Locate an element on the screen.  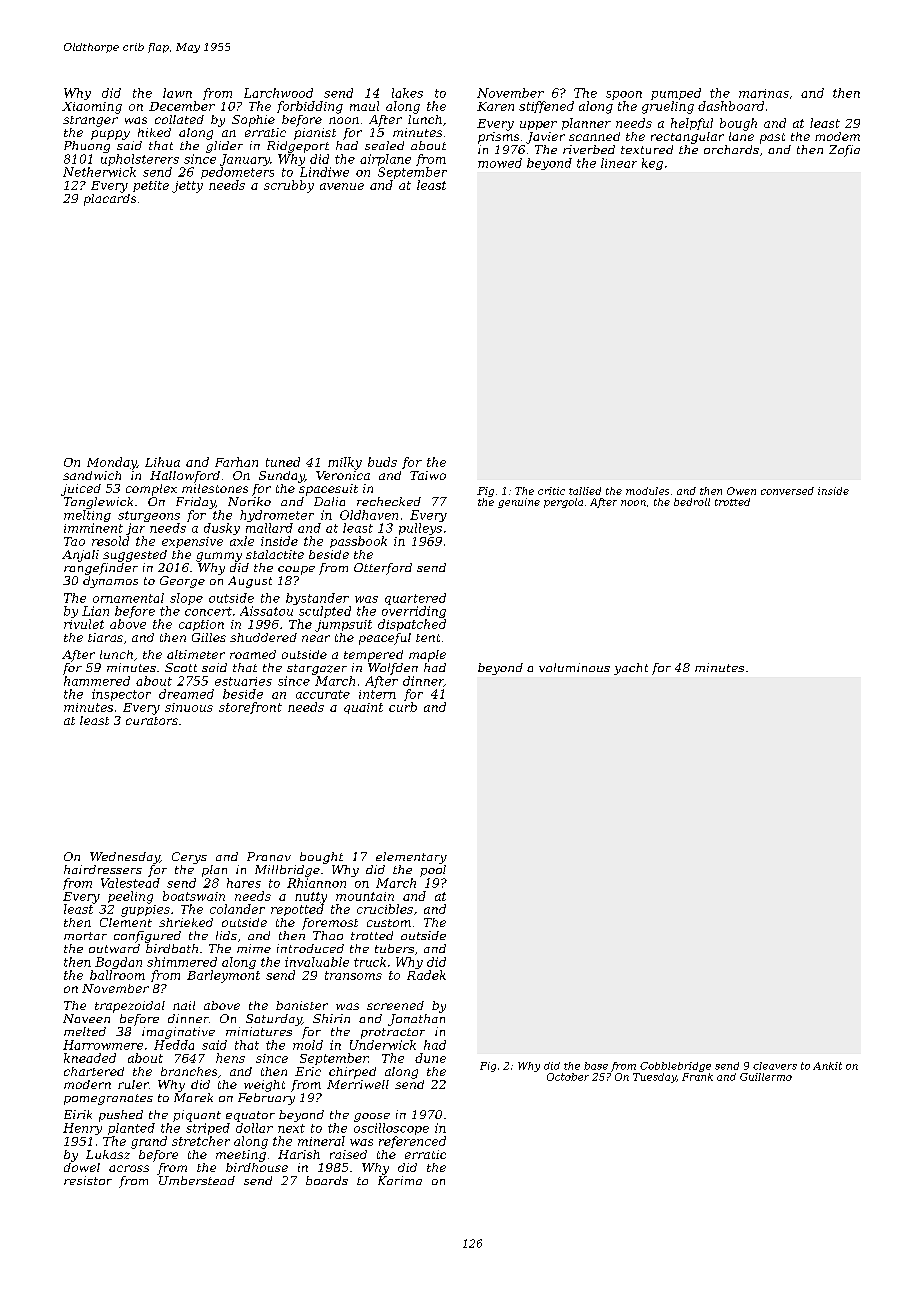
Lindiwe is located at coordinates (324, 172).
